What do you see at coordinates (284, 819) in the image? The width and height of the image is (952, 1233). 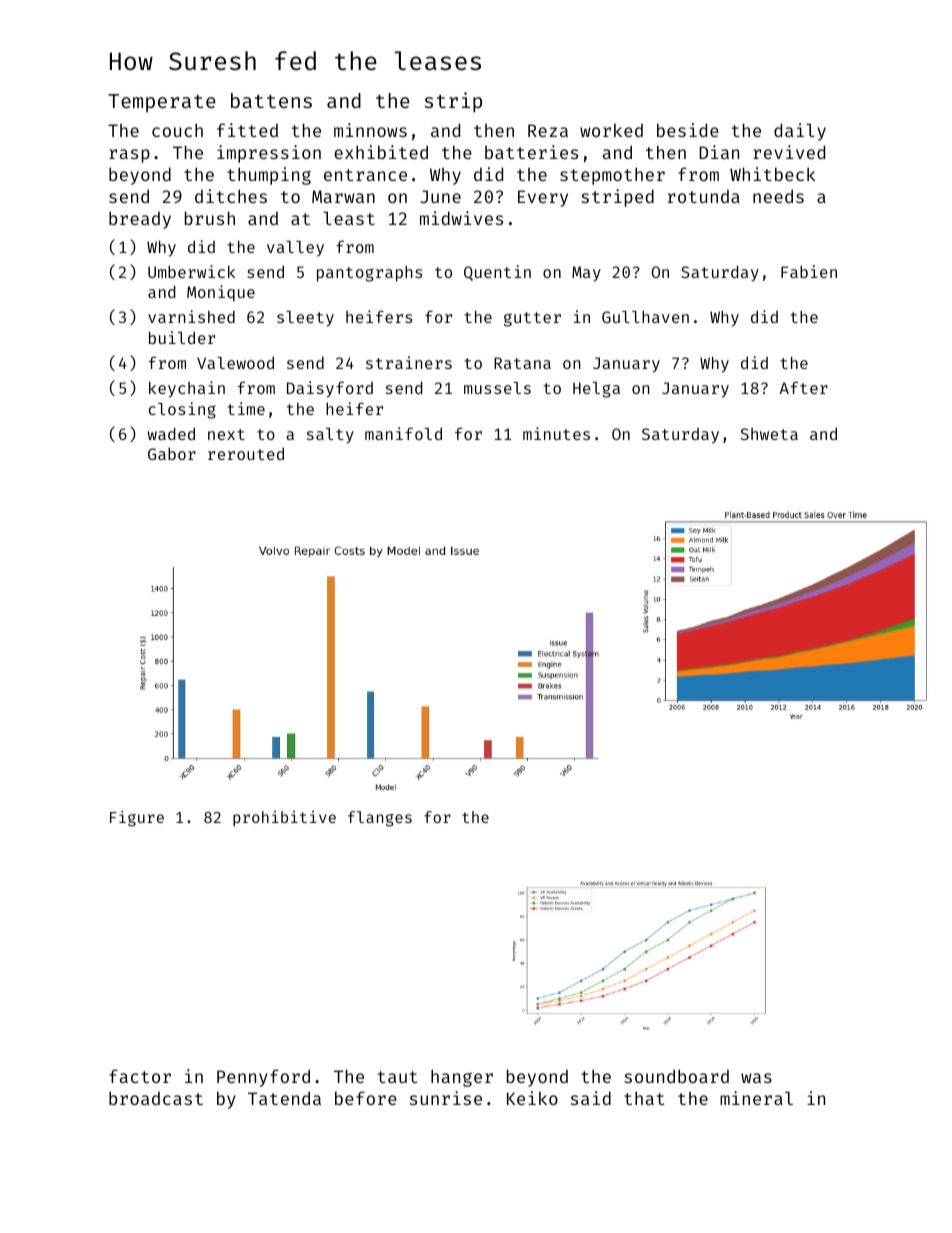 I see `prohibitive` at bounding box center [284, 819].
